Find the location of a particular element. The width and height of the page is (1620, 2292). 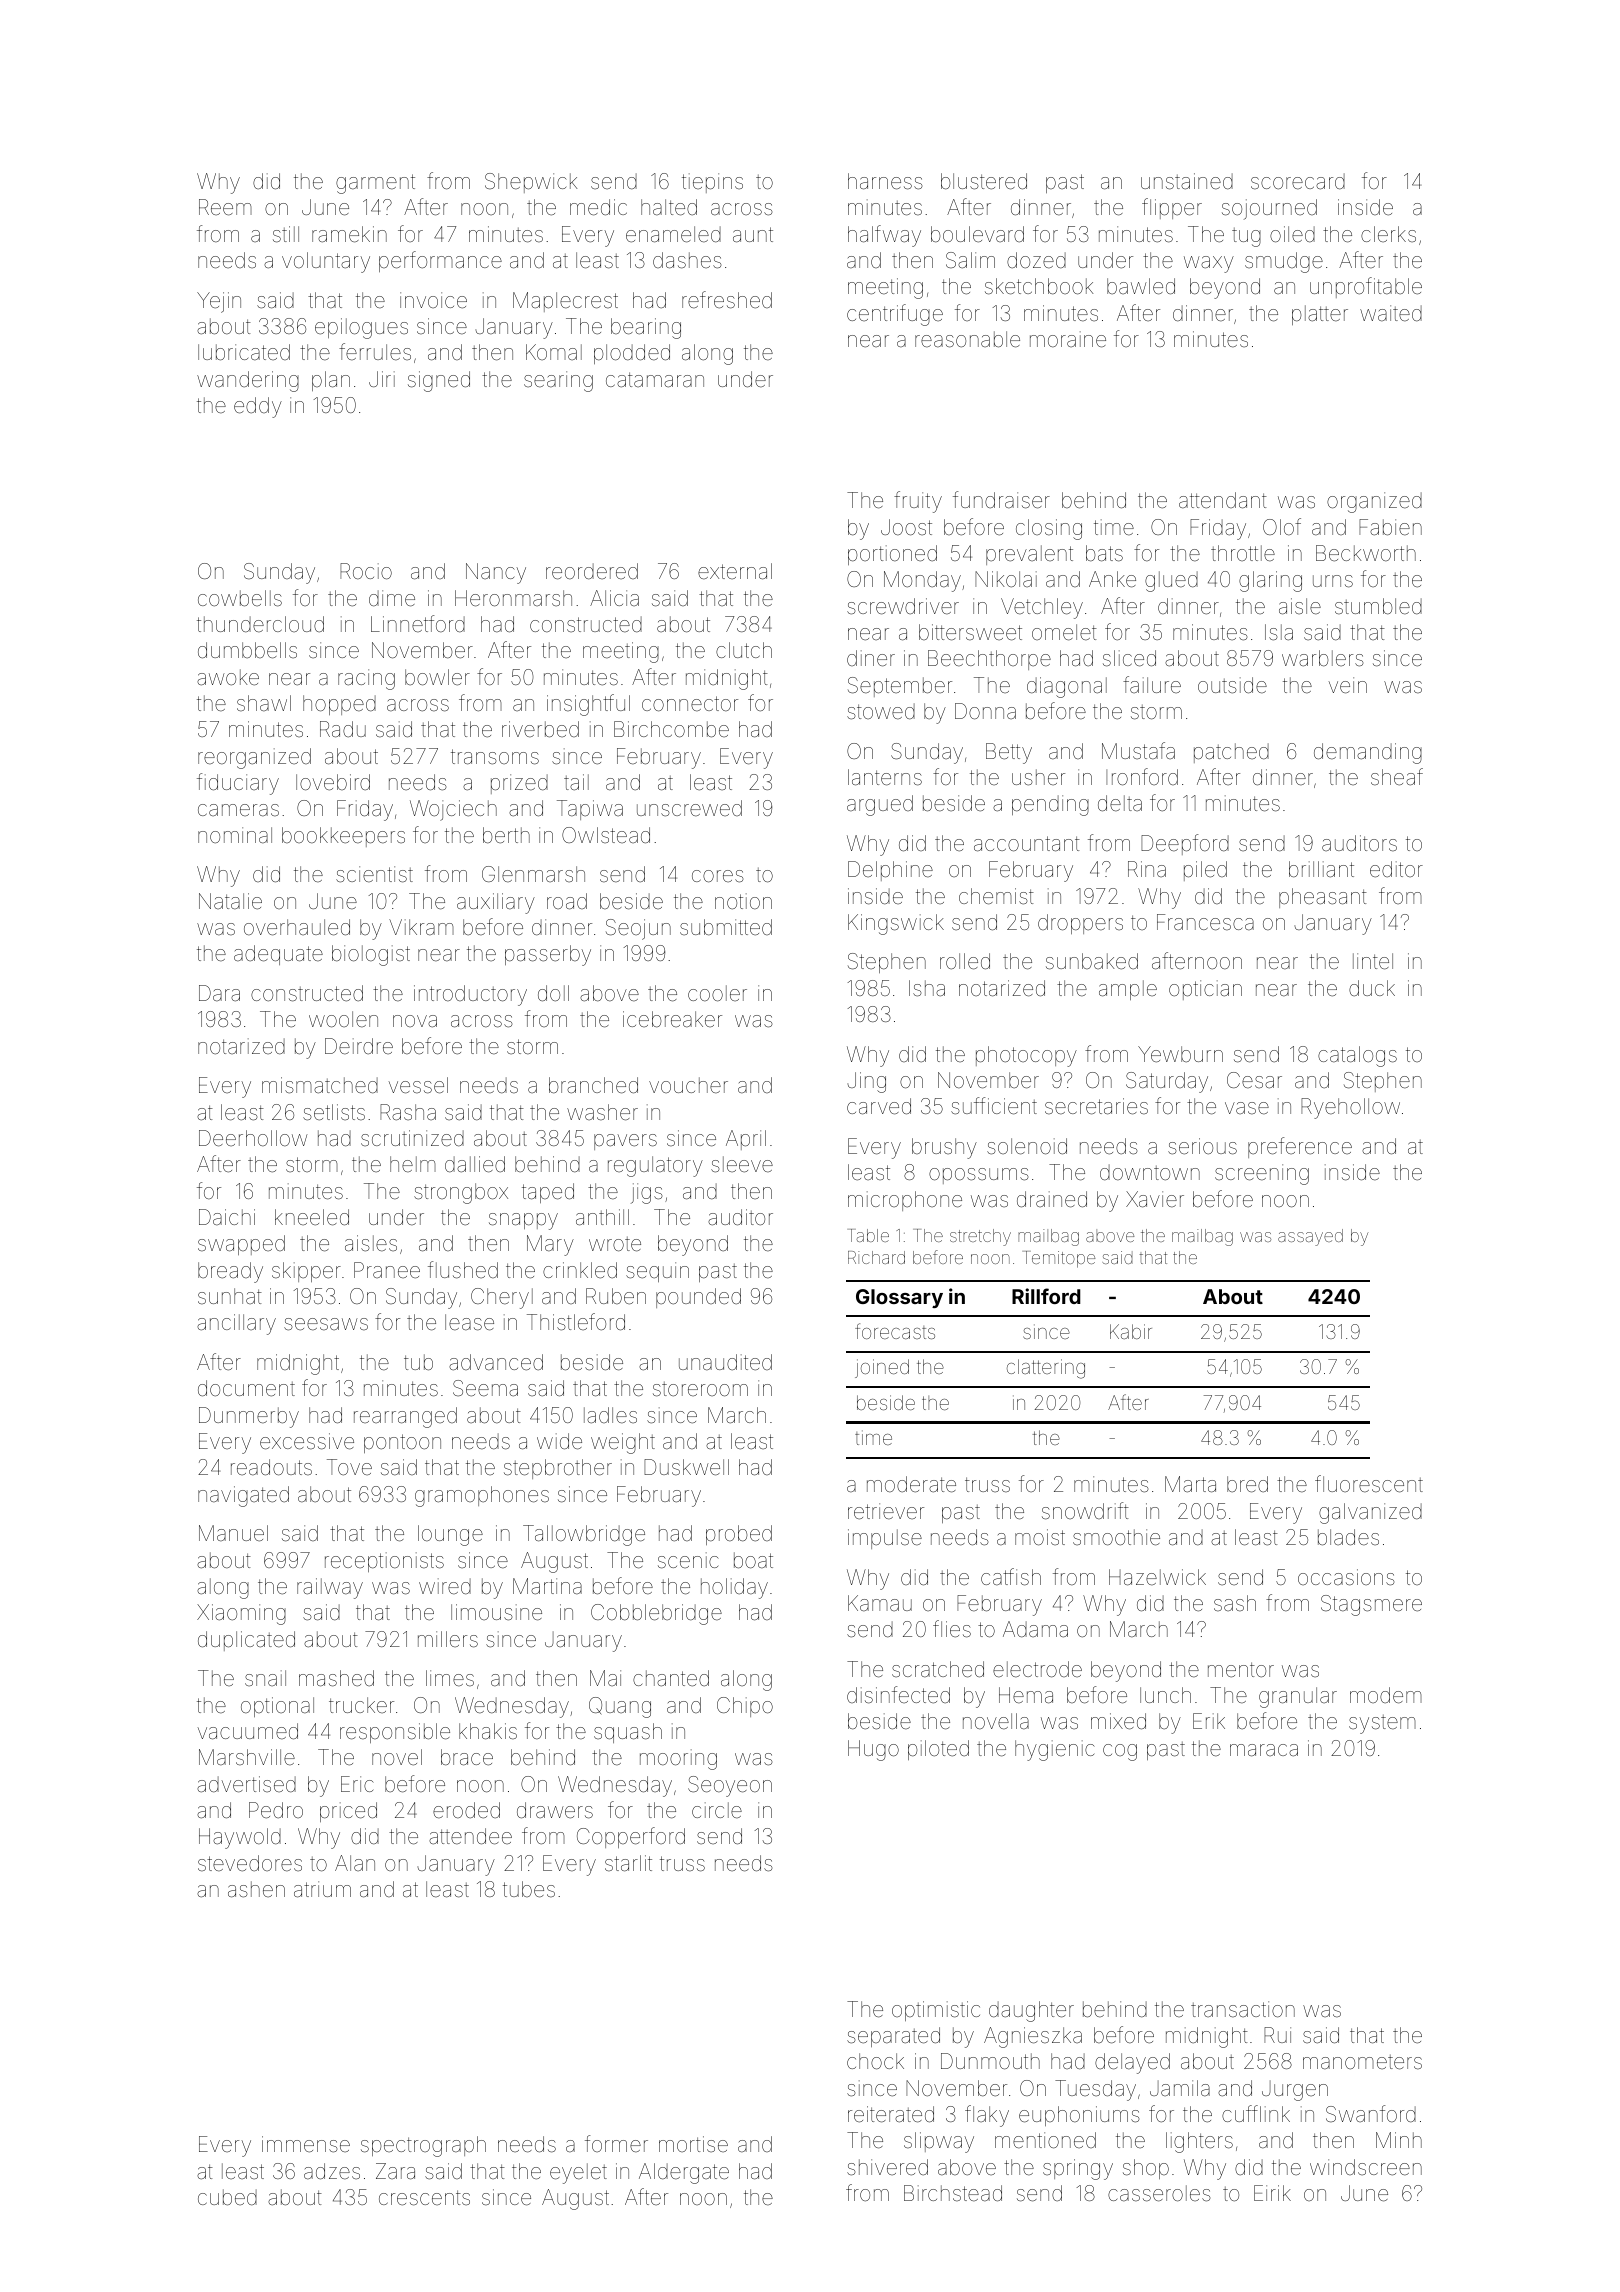

garment is located at coordinates (375, 184).
